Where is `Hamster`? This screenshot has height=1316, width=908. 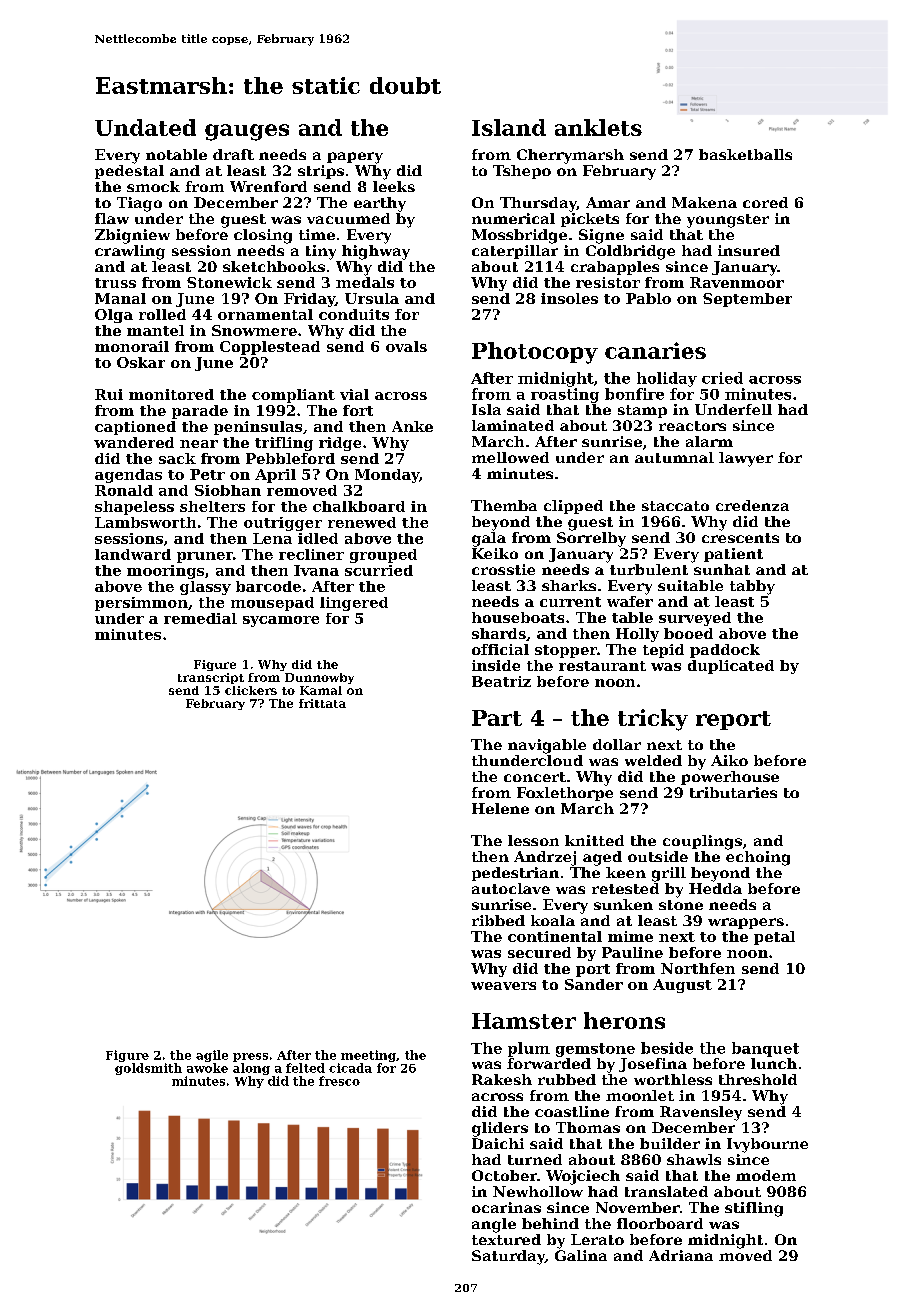 Hamster is located at coordinates (524, 1021).
